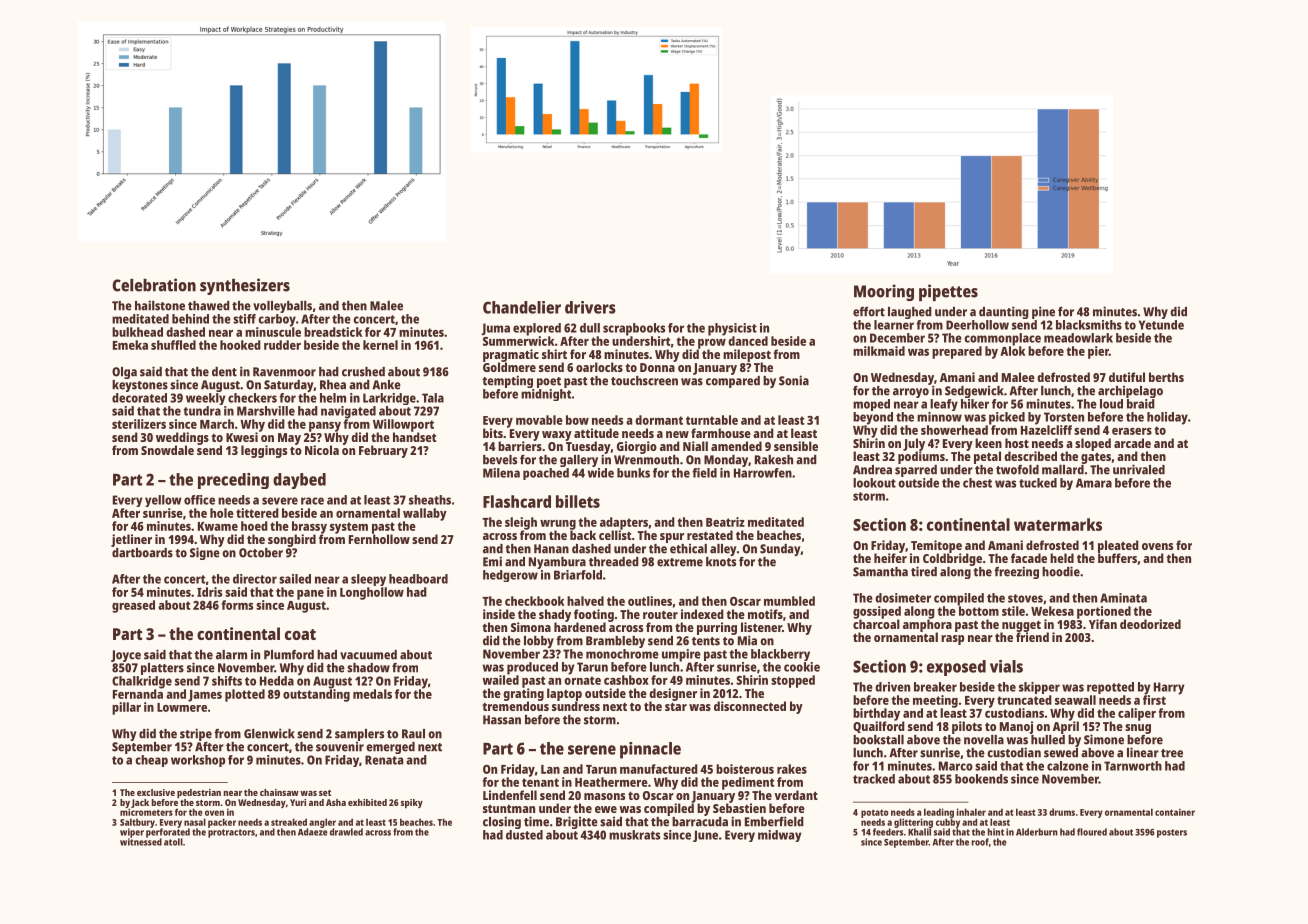 This document has width=1308, height=924. I want to click on Mooring, so click(884, 292).
